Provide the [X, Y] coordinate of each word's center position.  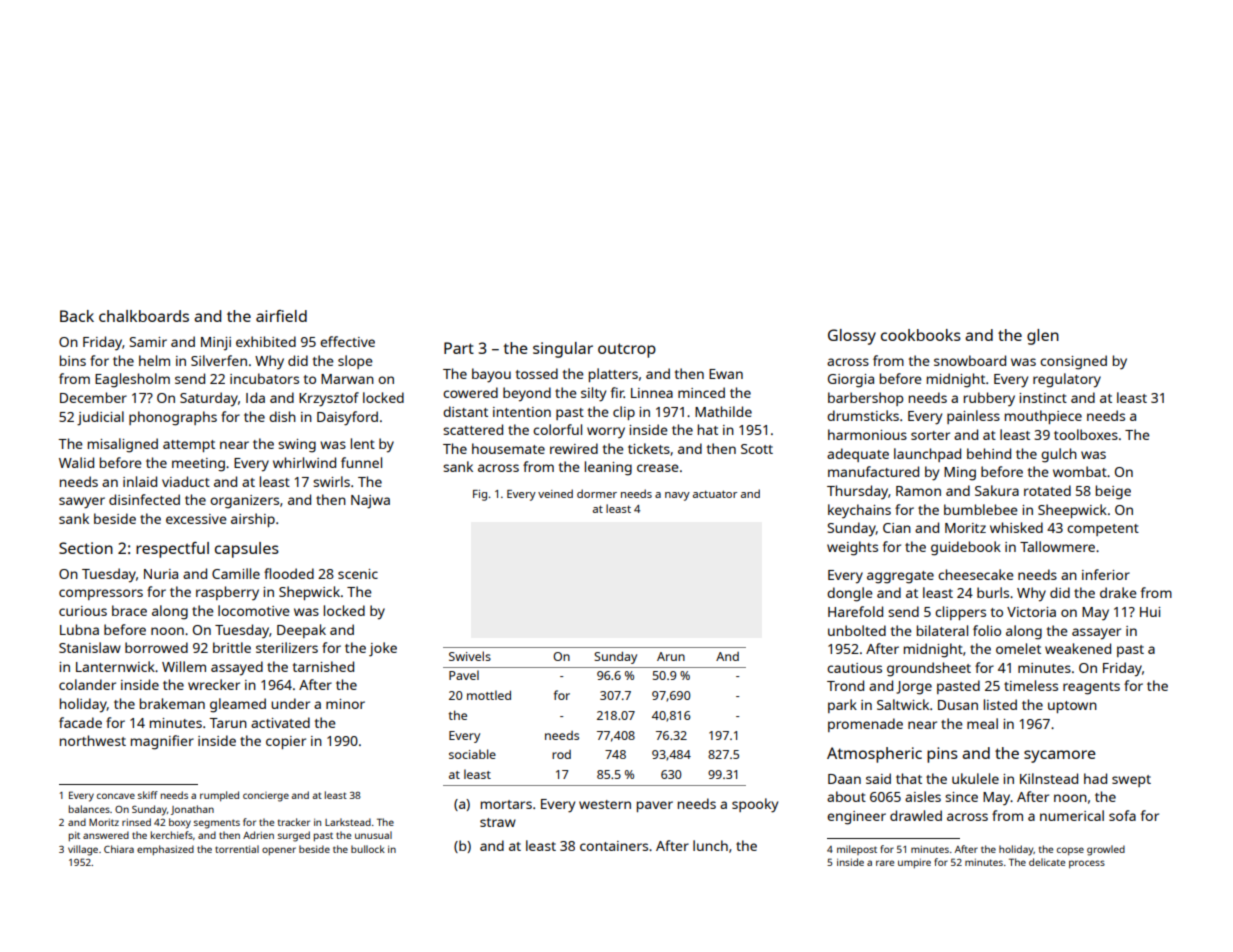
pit [74, 836]
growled [1106, 850]
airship [253, 520]
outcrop [627, 350]
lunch [710, 845]
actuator [715, 494]
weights [852, 548]
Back [77, 316]
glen [1043, 337]
